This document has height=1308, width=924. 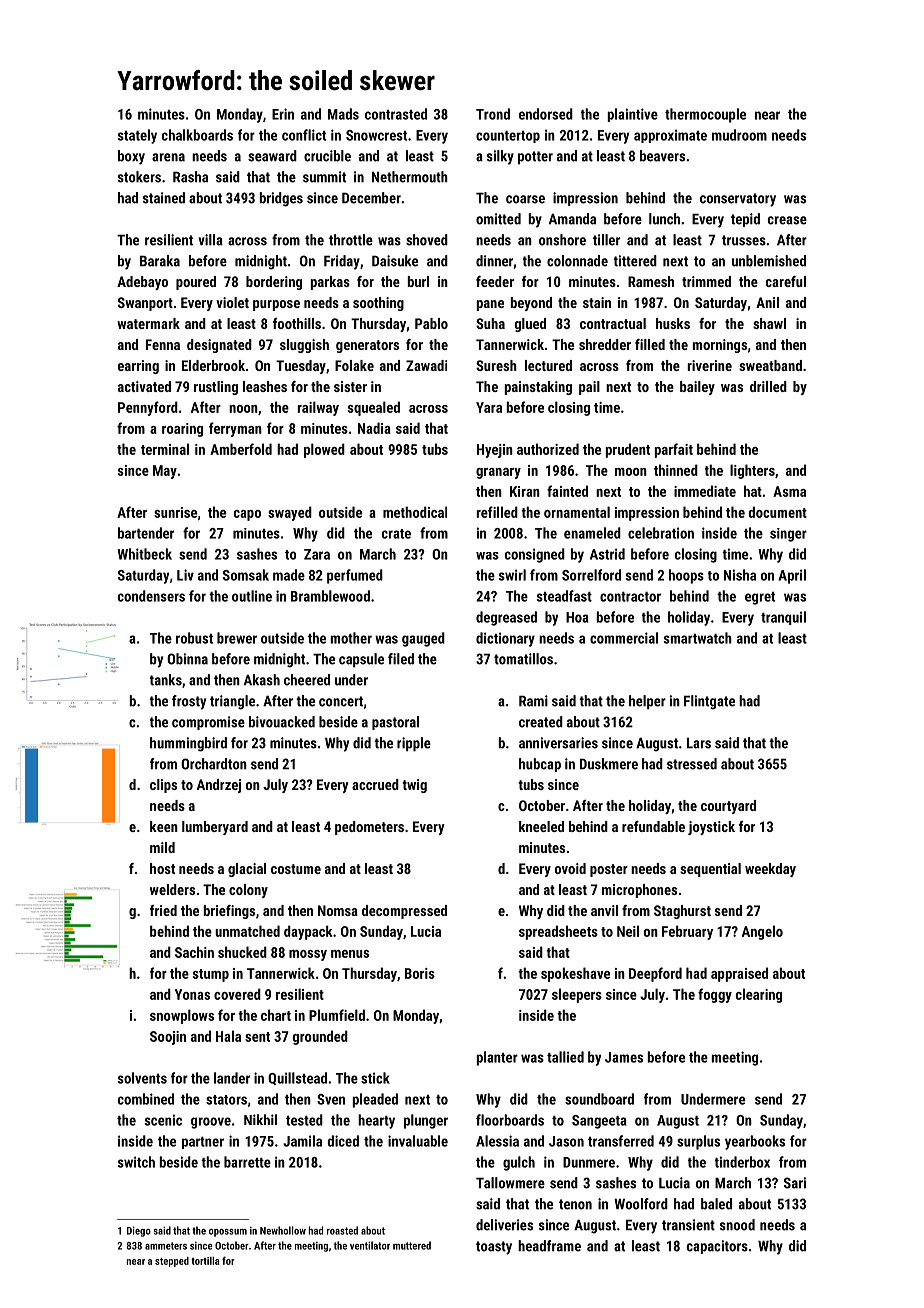 What do you see at coordinates (788, 535) in the document?
I see `singer` at bounding box center [788, 535].
